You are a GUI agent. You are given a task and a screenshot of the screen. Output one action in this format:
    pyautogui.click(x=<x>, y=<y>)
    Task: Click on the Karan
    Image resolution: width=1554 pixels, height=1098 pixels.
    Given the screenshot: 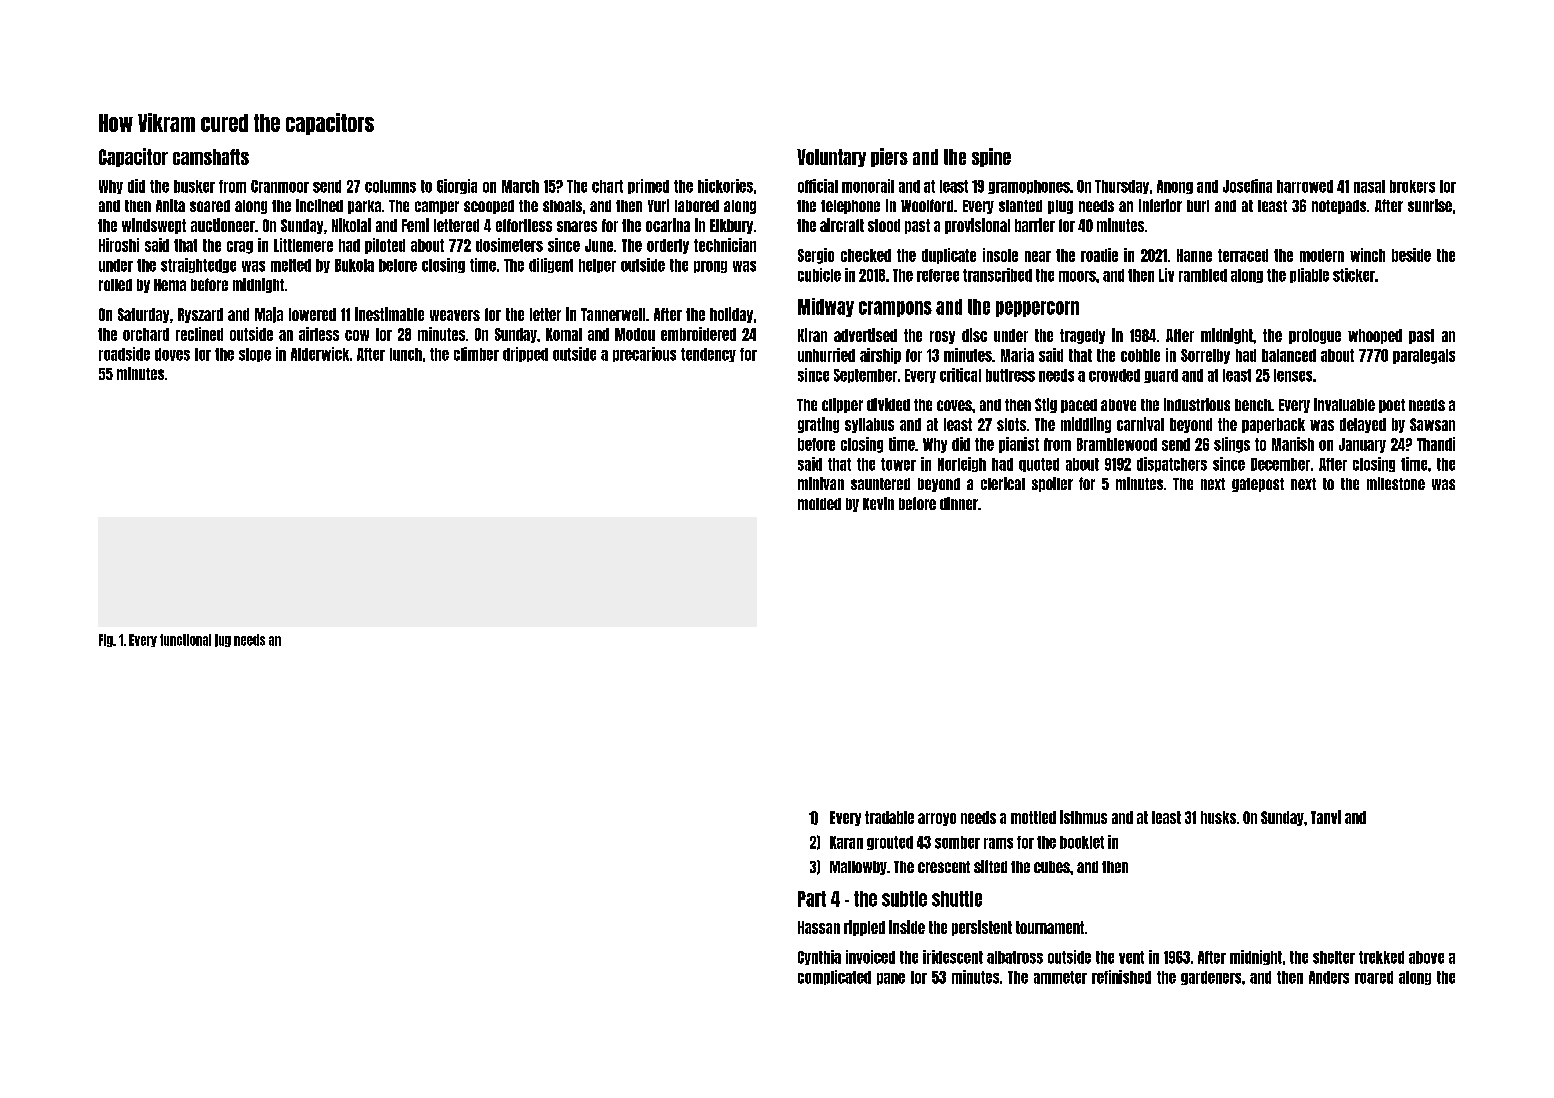 What is the action you would take?
    pyautogui.click(x=846, y=842)
